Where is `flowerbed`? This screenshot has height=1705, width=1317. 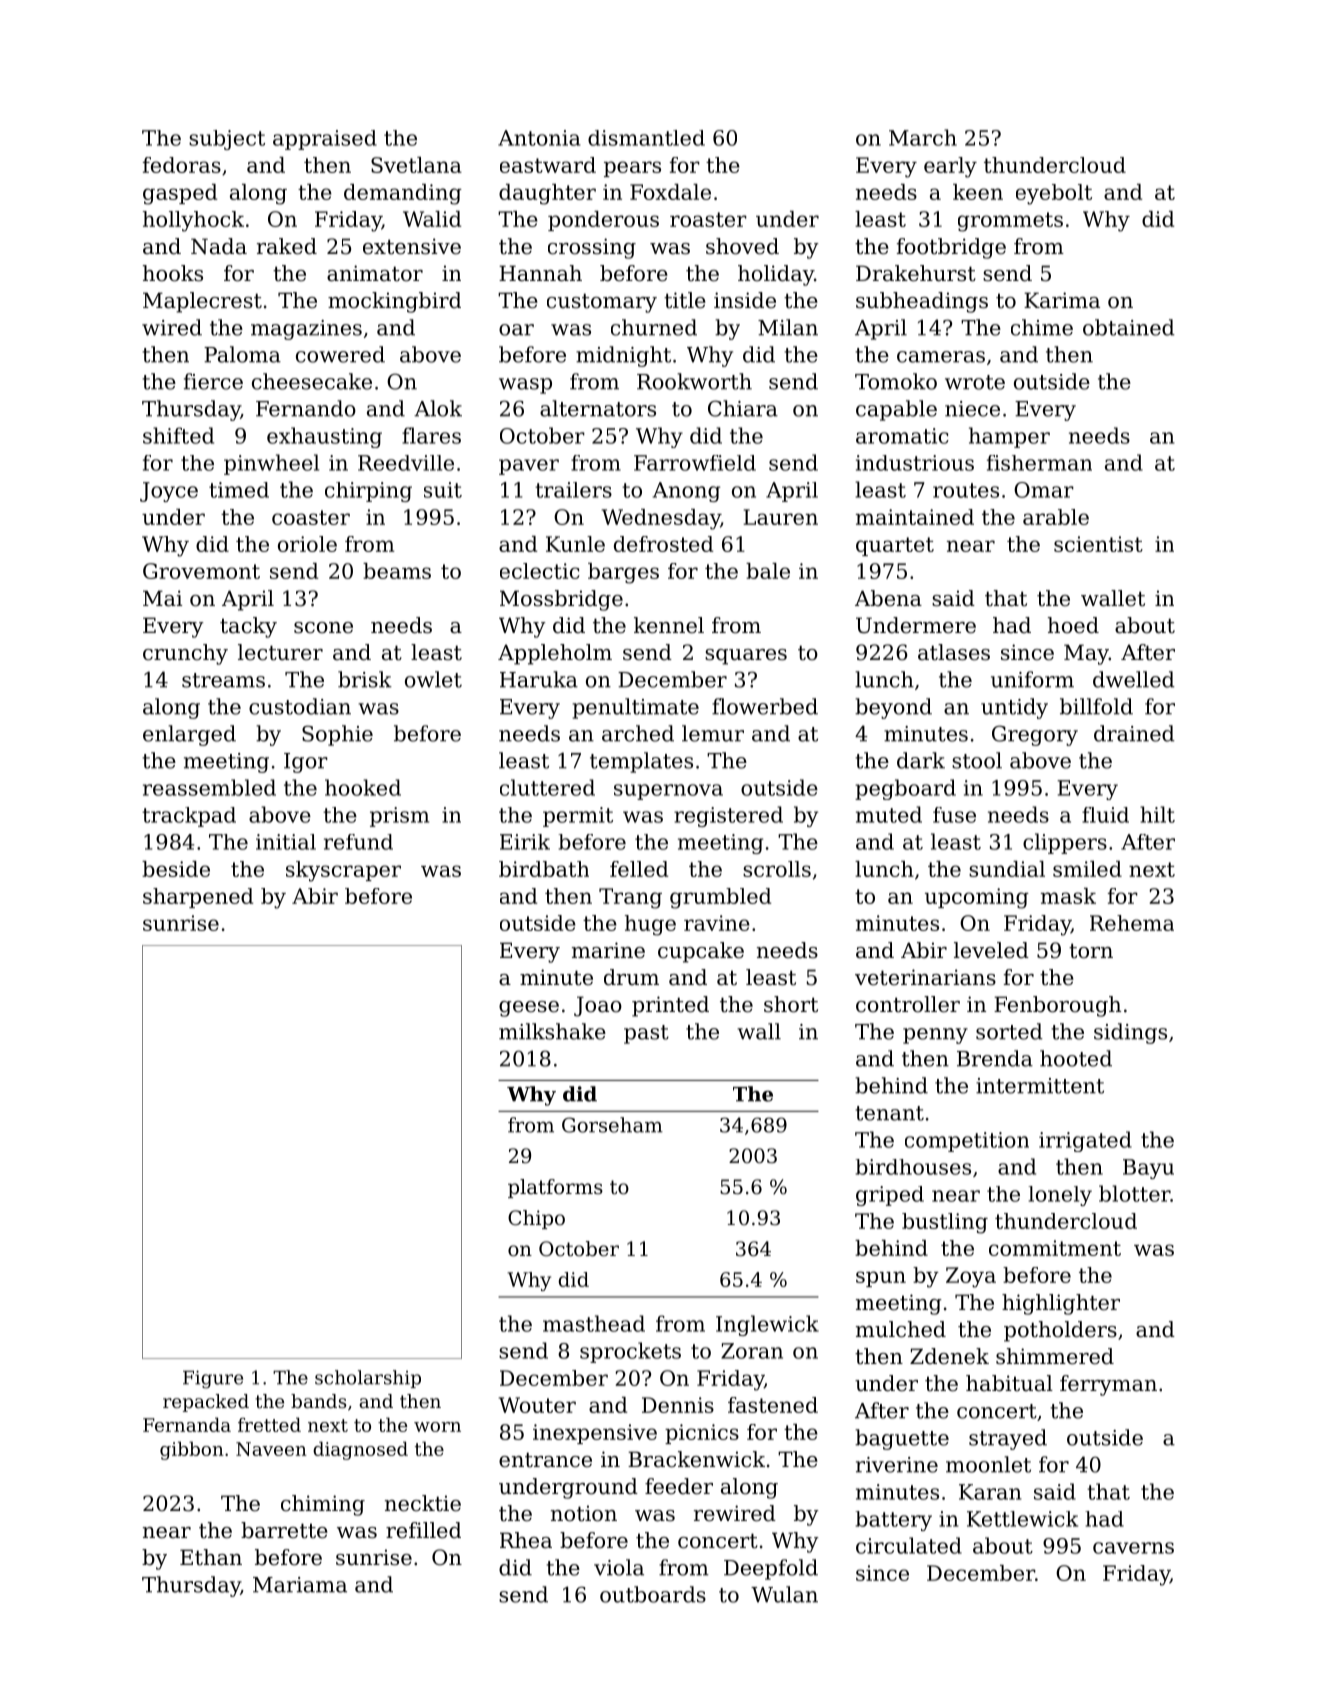
flowerbed is located at coordinates (765, 706).
